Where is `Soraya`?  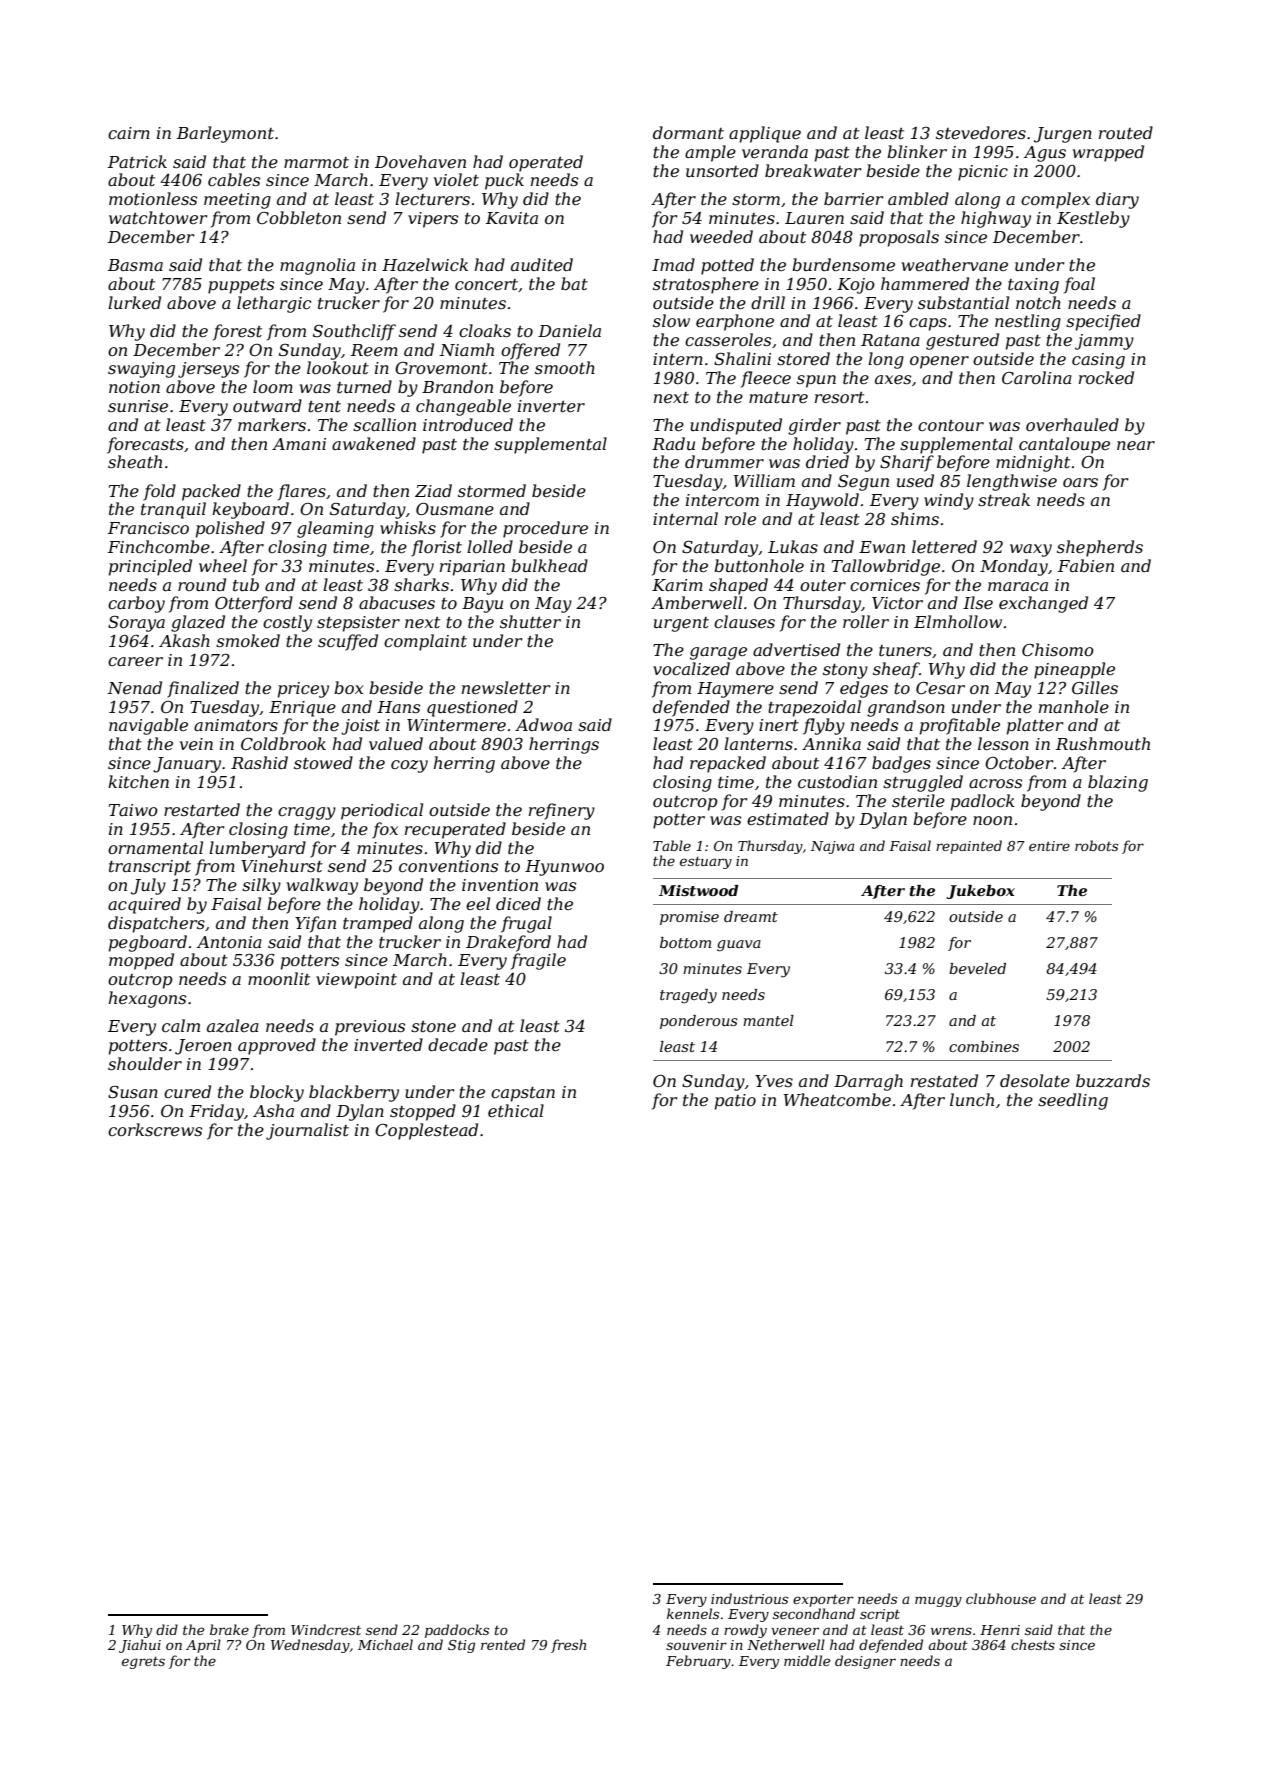
Soraya is located at coordinates (136, 624).
